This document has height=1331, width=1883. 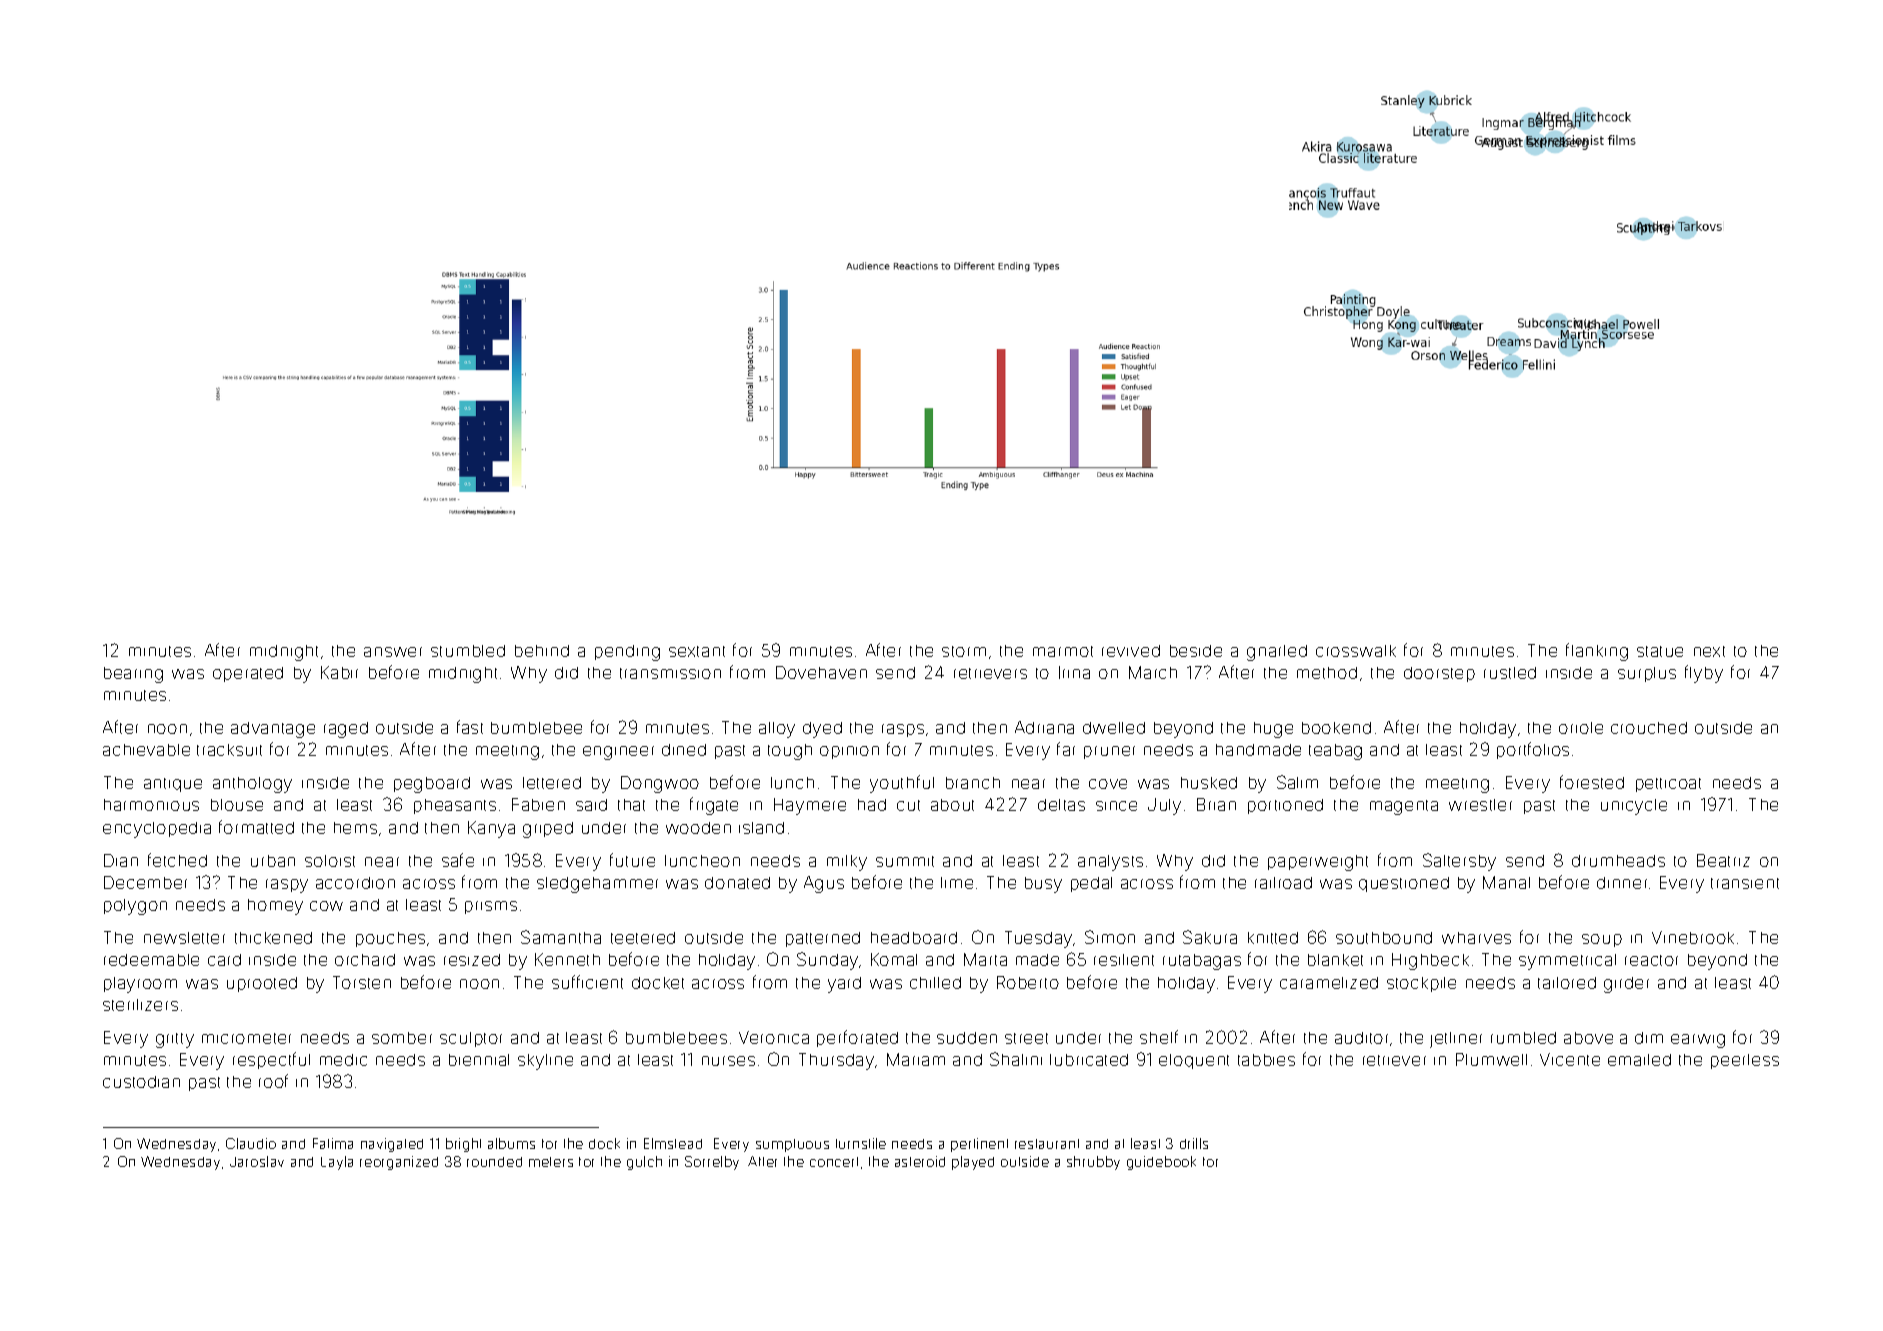 What do you see at coordinates (257, 1161) in the document?
I see `Jaroslav` at bounding box center [257, 1161].
